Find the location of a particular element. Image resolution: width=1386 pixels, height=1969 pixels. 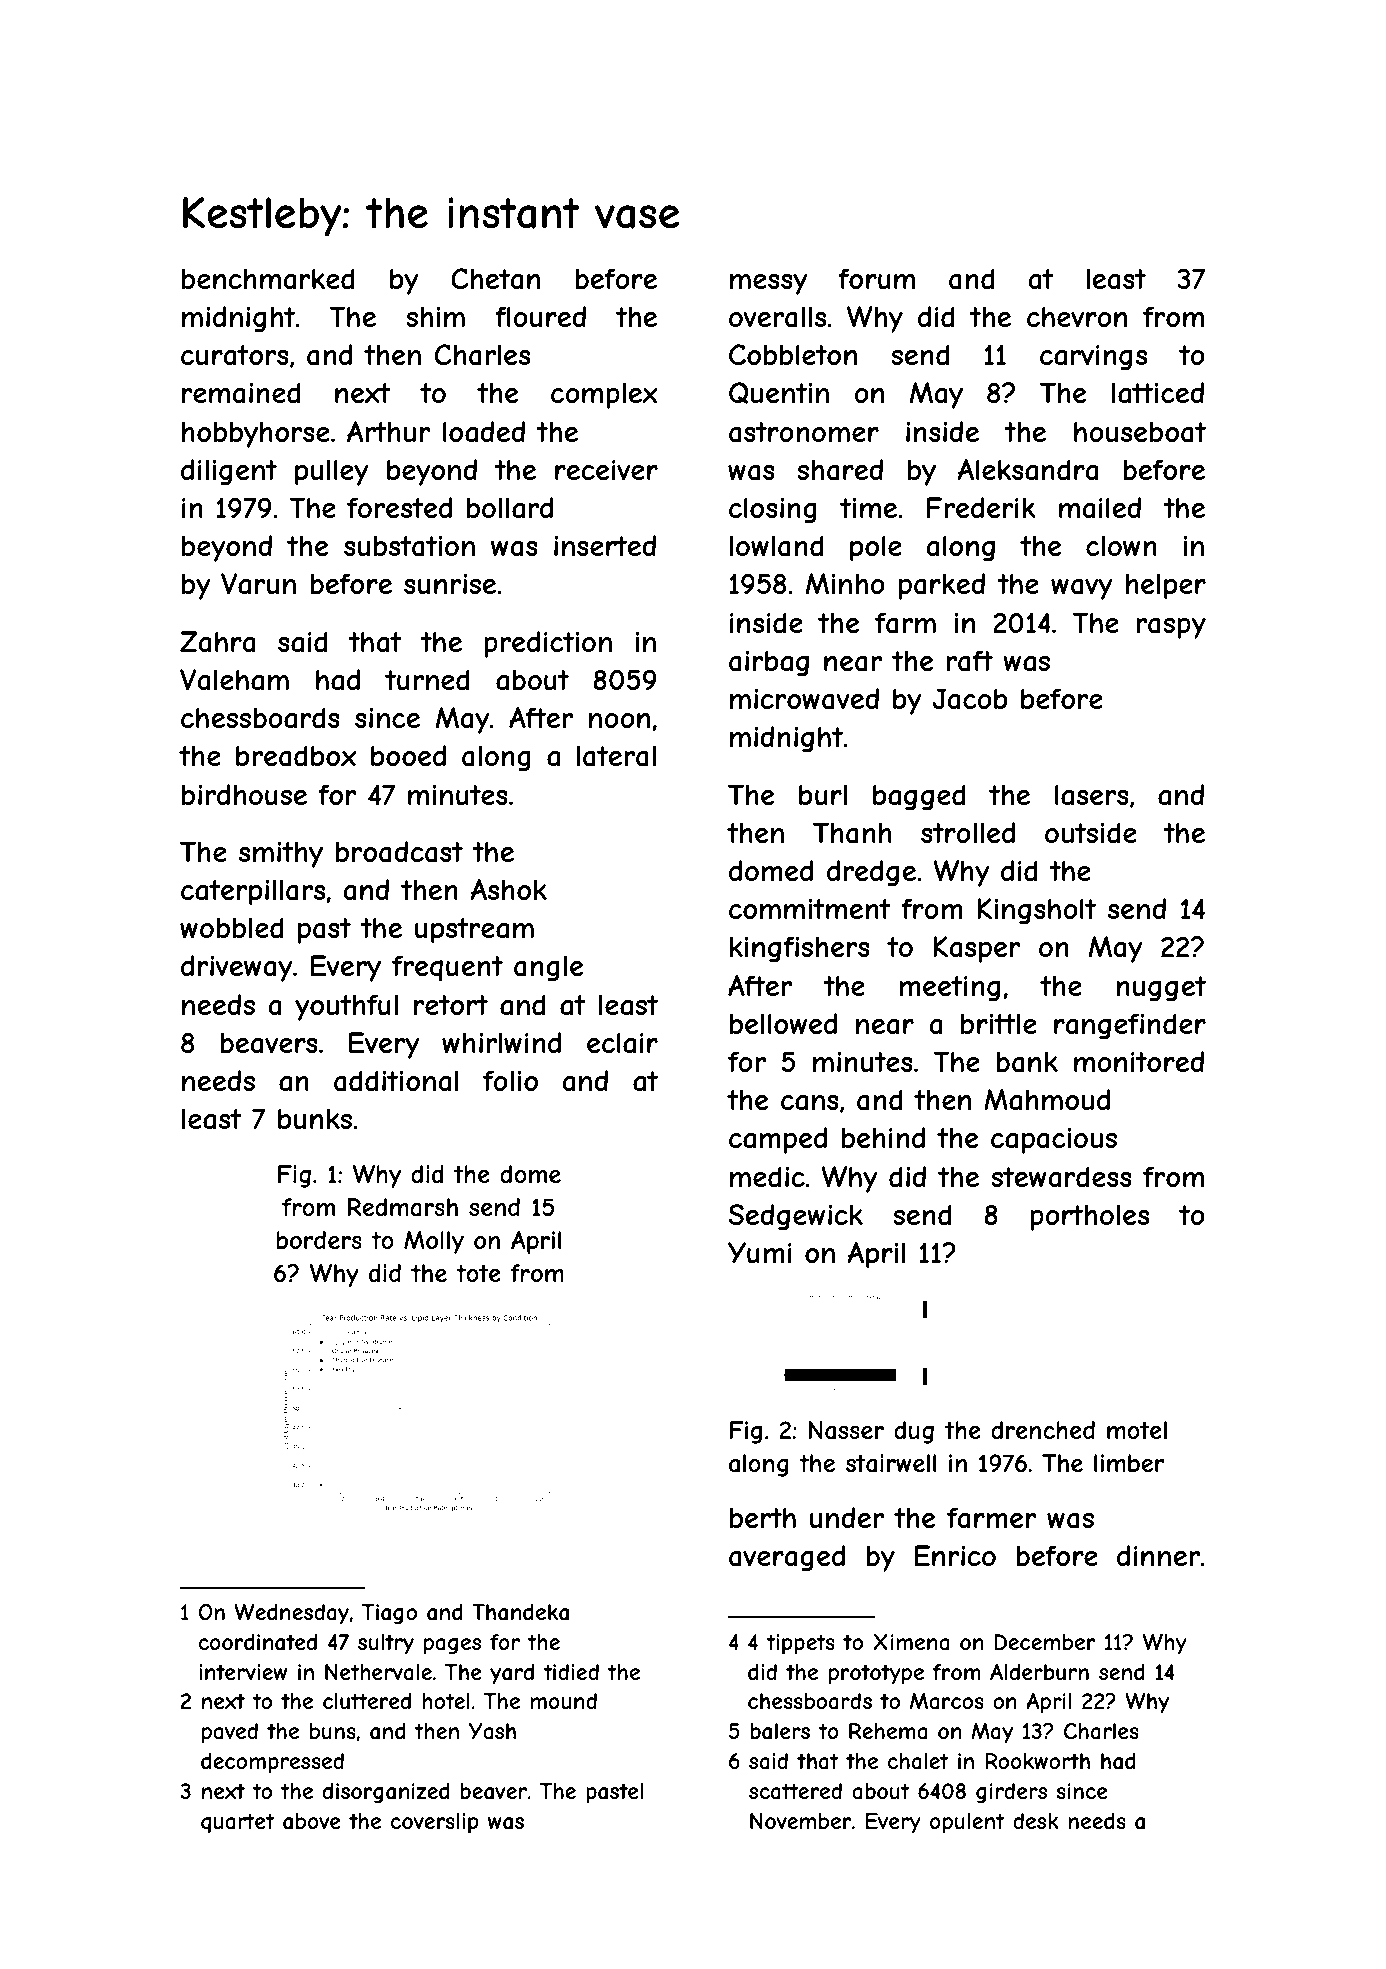

desk is located at coordinates (1036, 1821).
